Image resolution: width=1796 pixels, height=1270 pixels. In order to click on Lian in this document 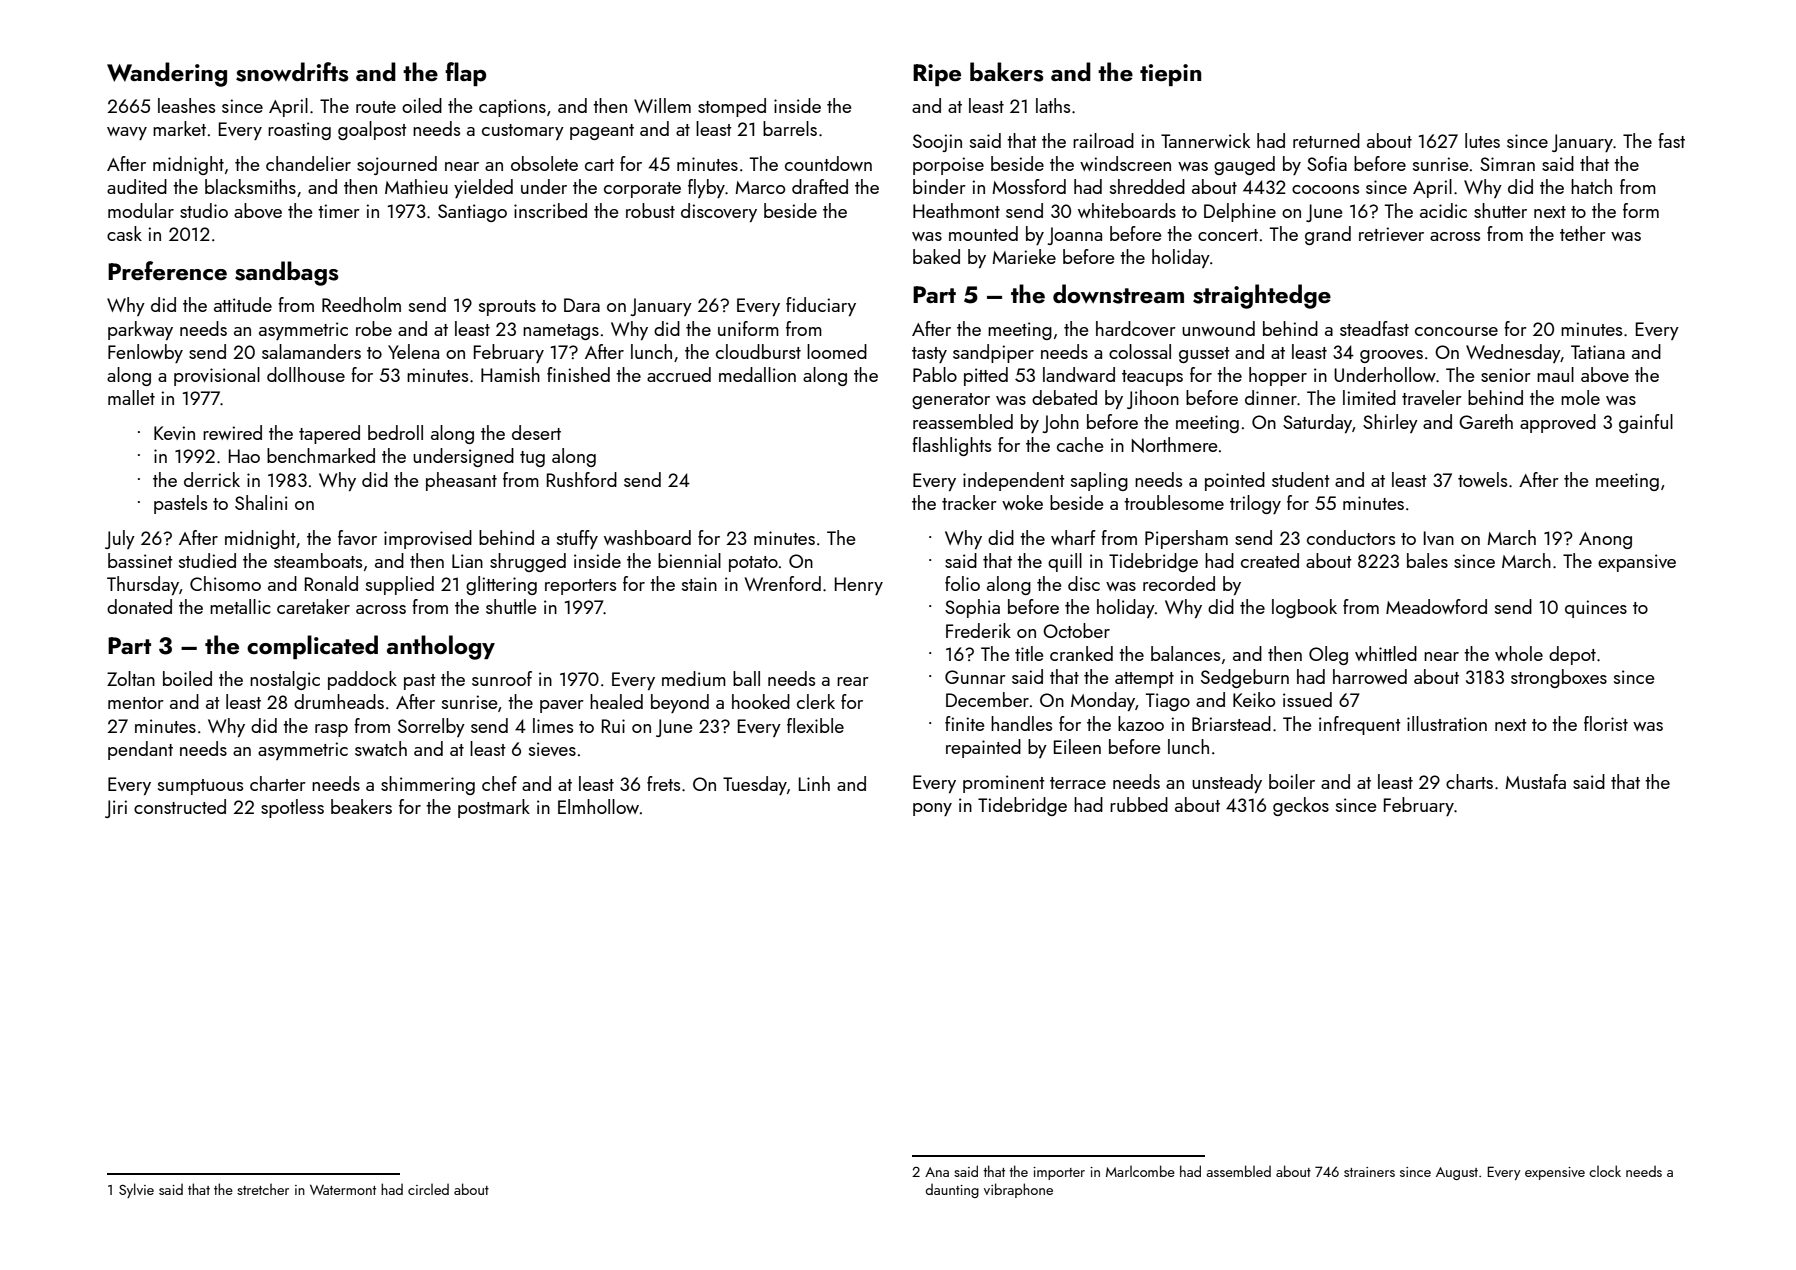, I will do `click(467, 561)`.
